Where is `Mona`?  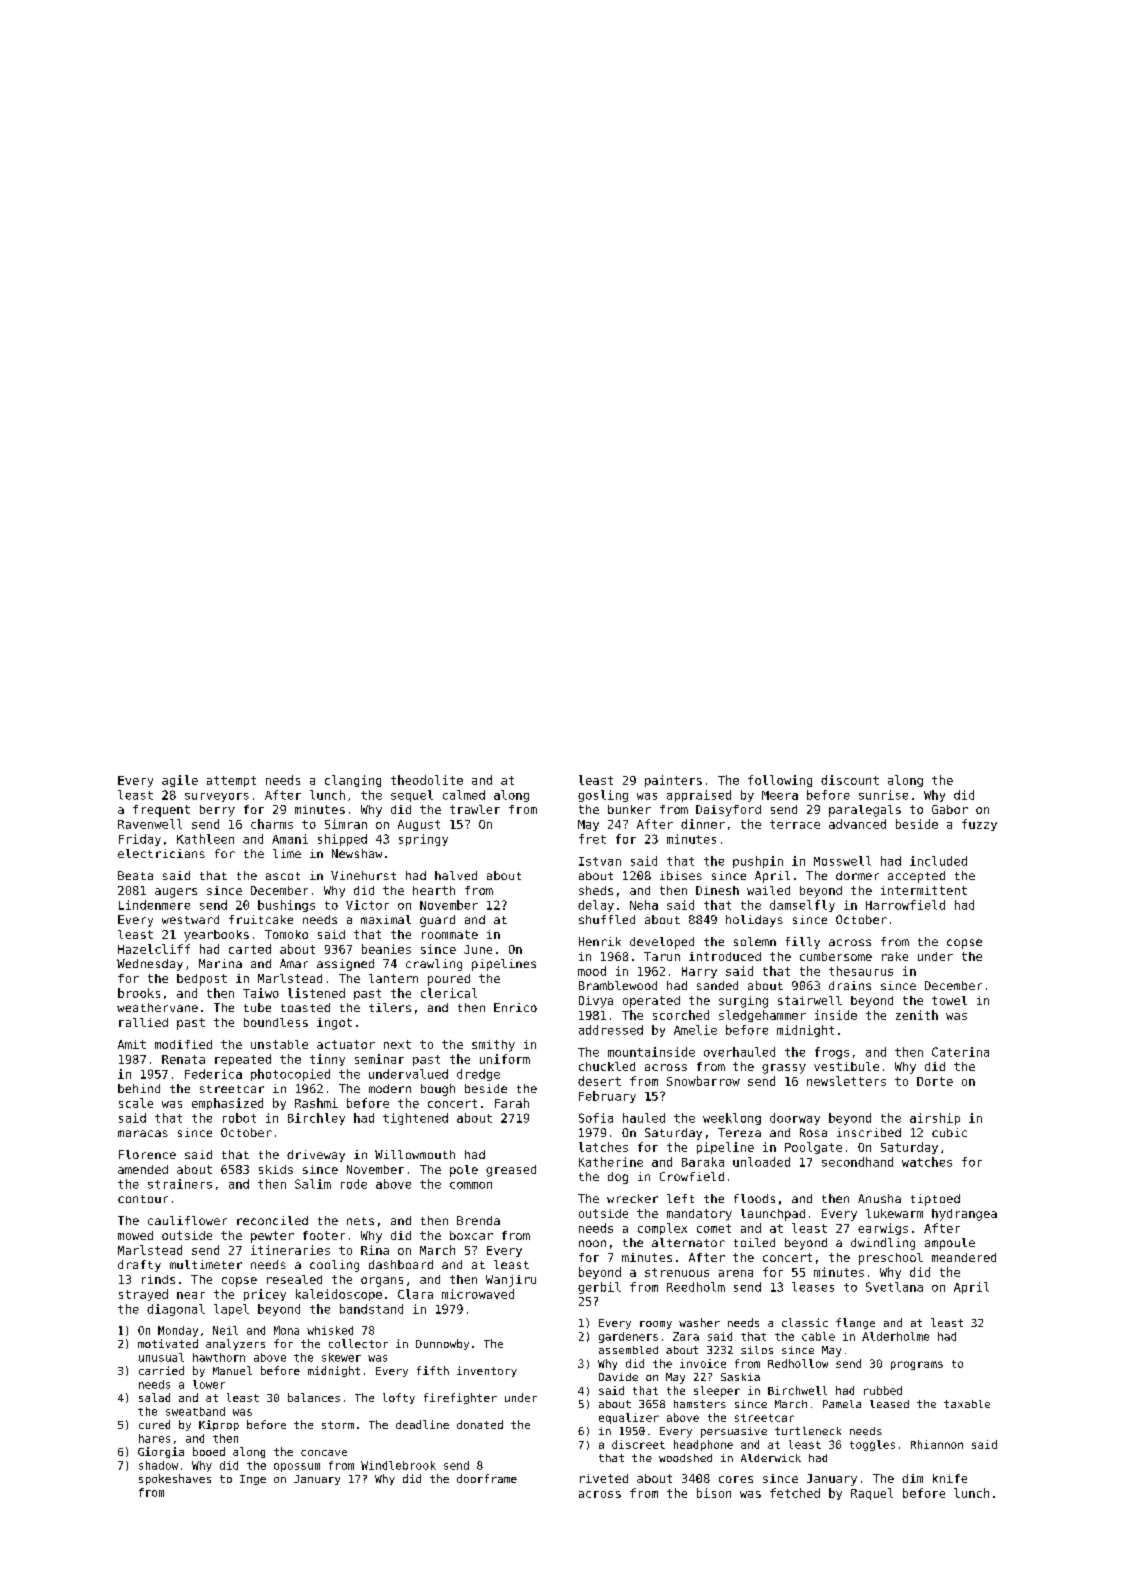
Mona is located at coordinates (286, 1330).
